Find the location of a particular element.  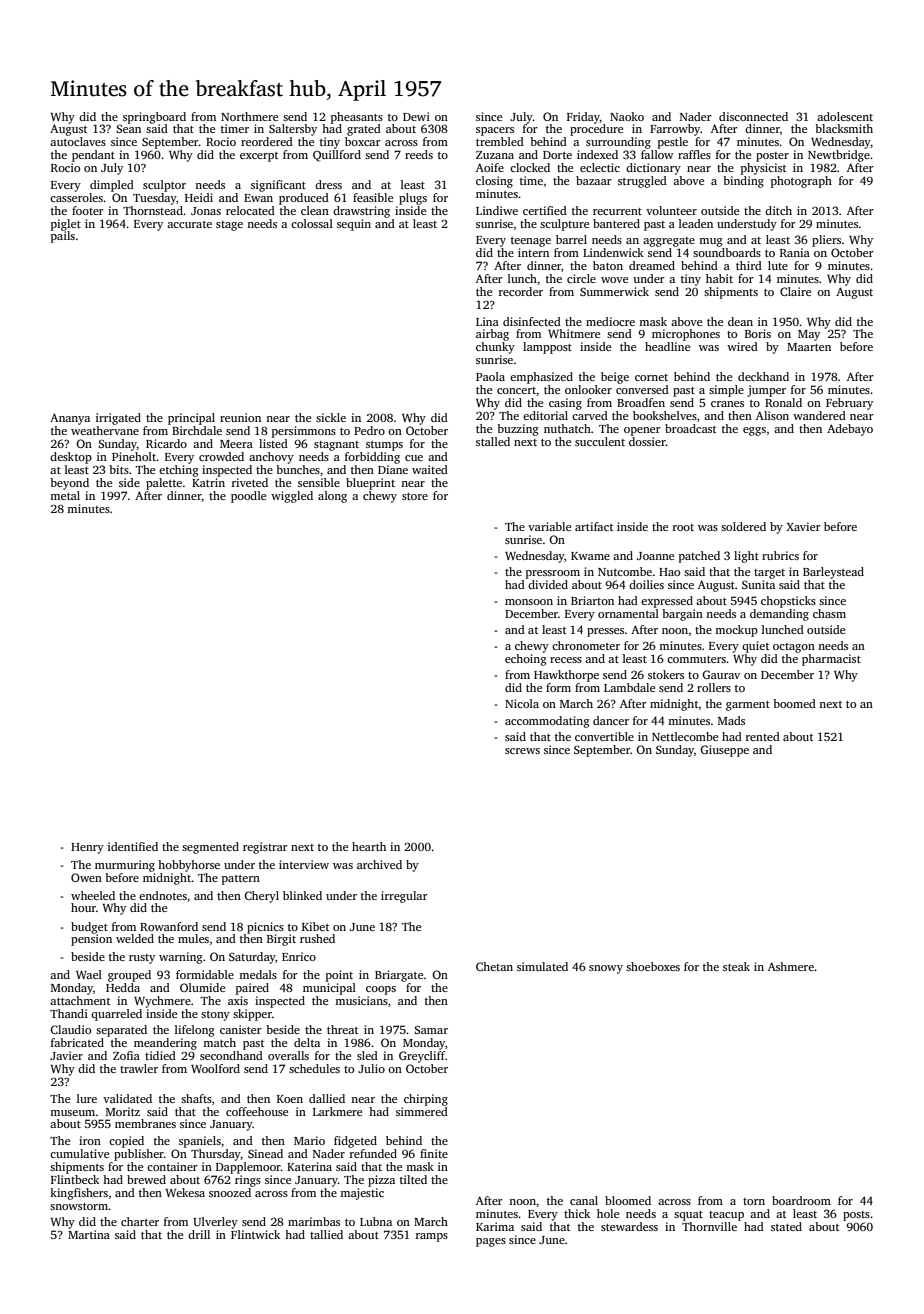

Saturday is located at coordinates (252, 958).
